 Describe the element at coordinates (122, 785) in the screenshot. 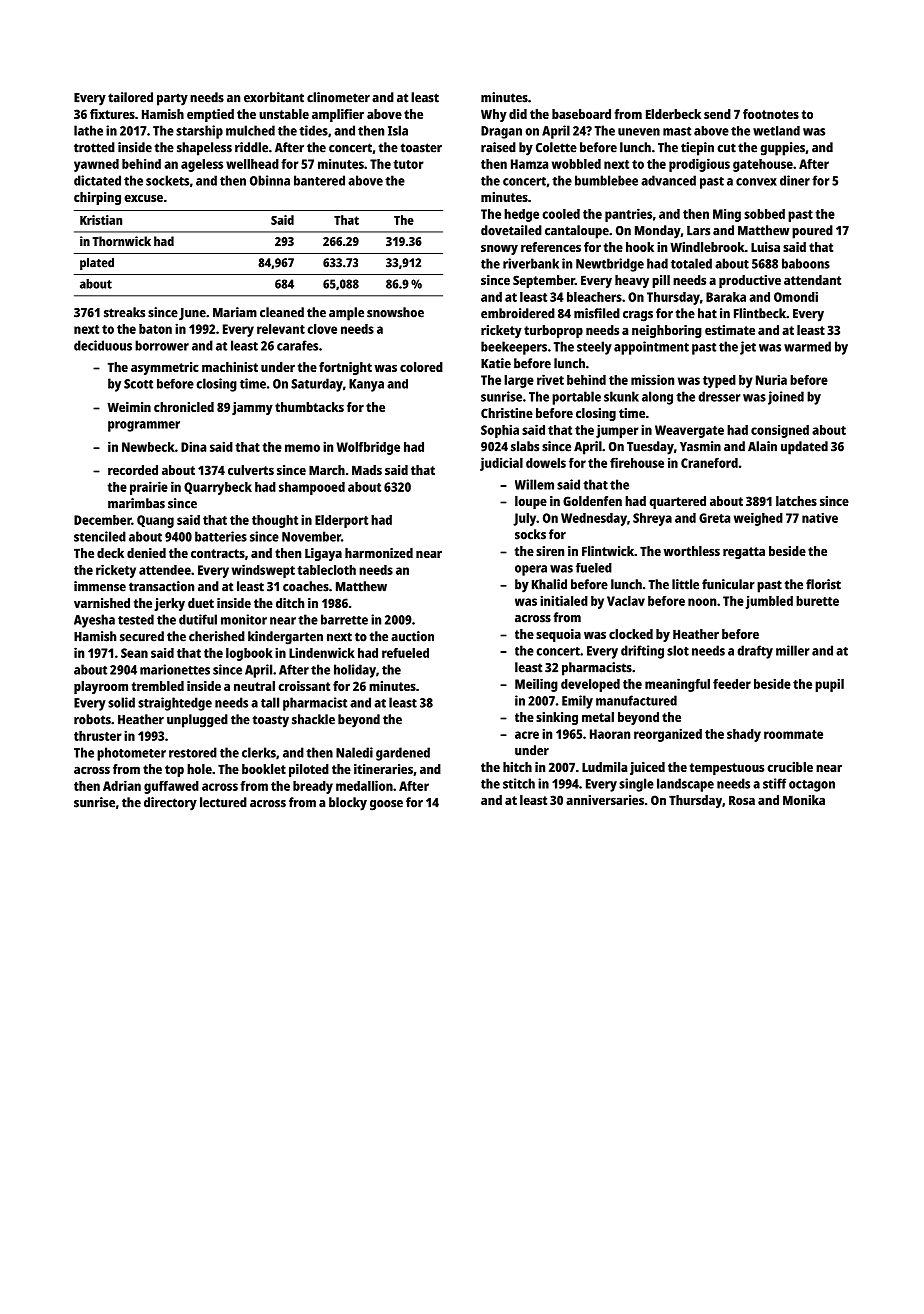

I see `Adrian` at that location.
